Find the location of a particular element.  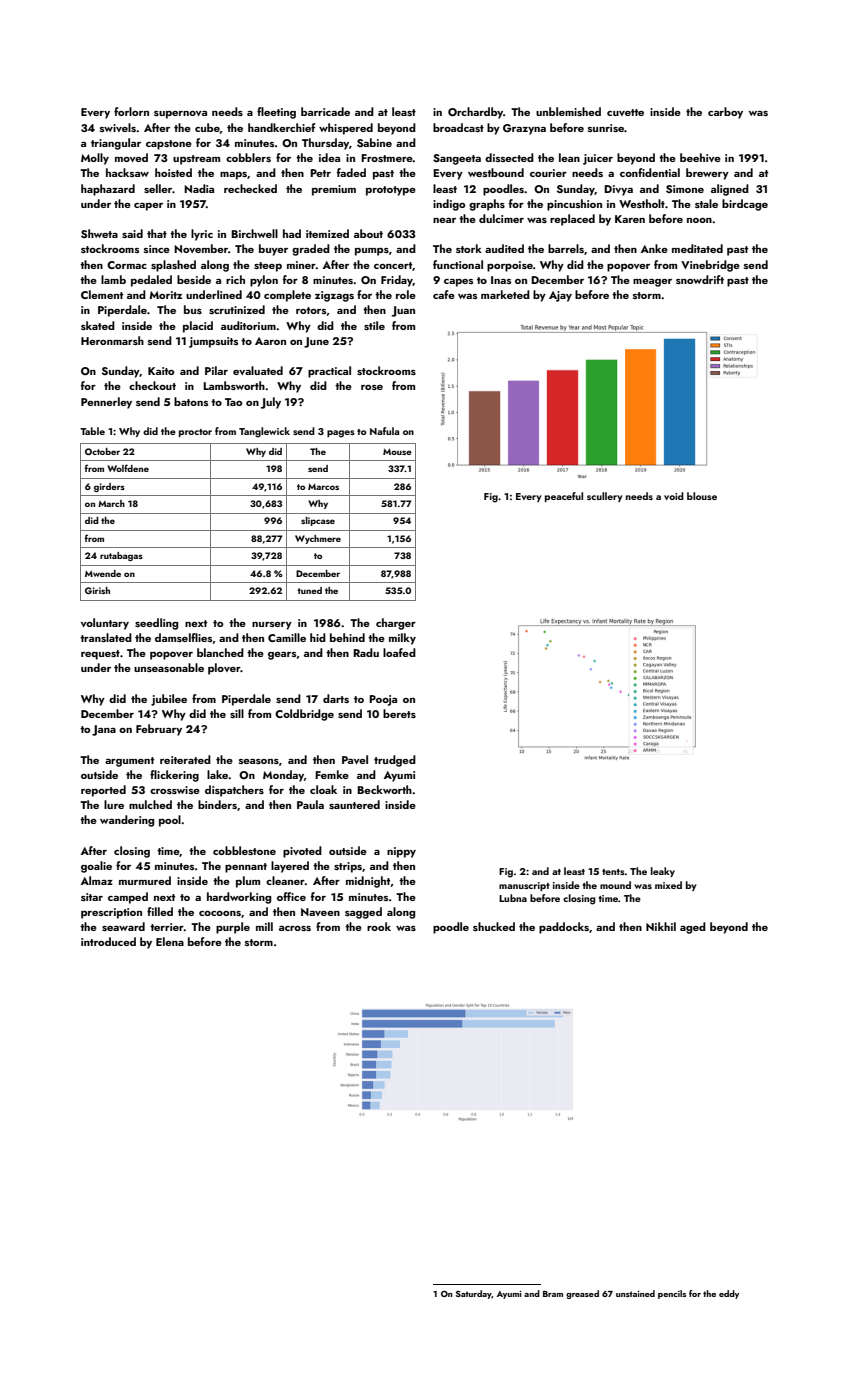

greased is located at coordinates (582, 1294).
